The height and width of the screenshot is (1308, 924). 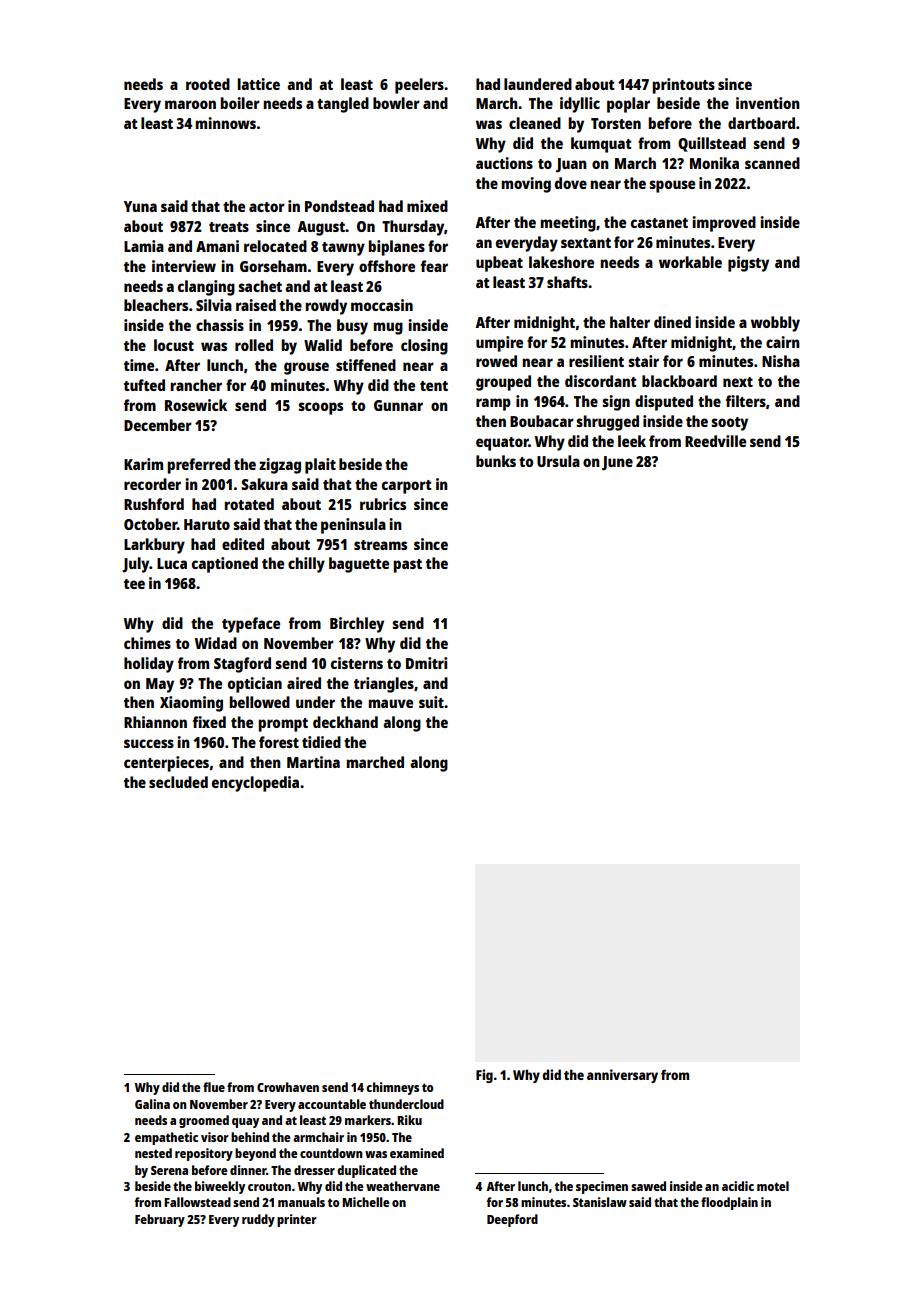 What do you see at coordinates (431, 702) in the screenshot?
I see `suit` at bounding box center [431, 702].
